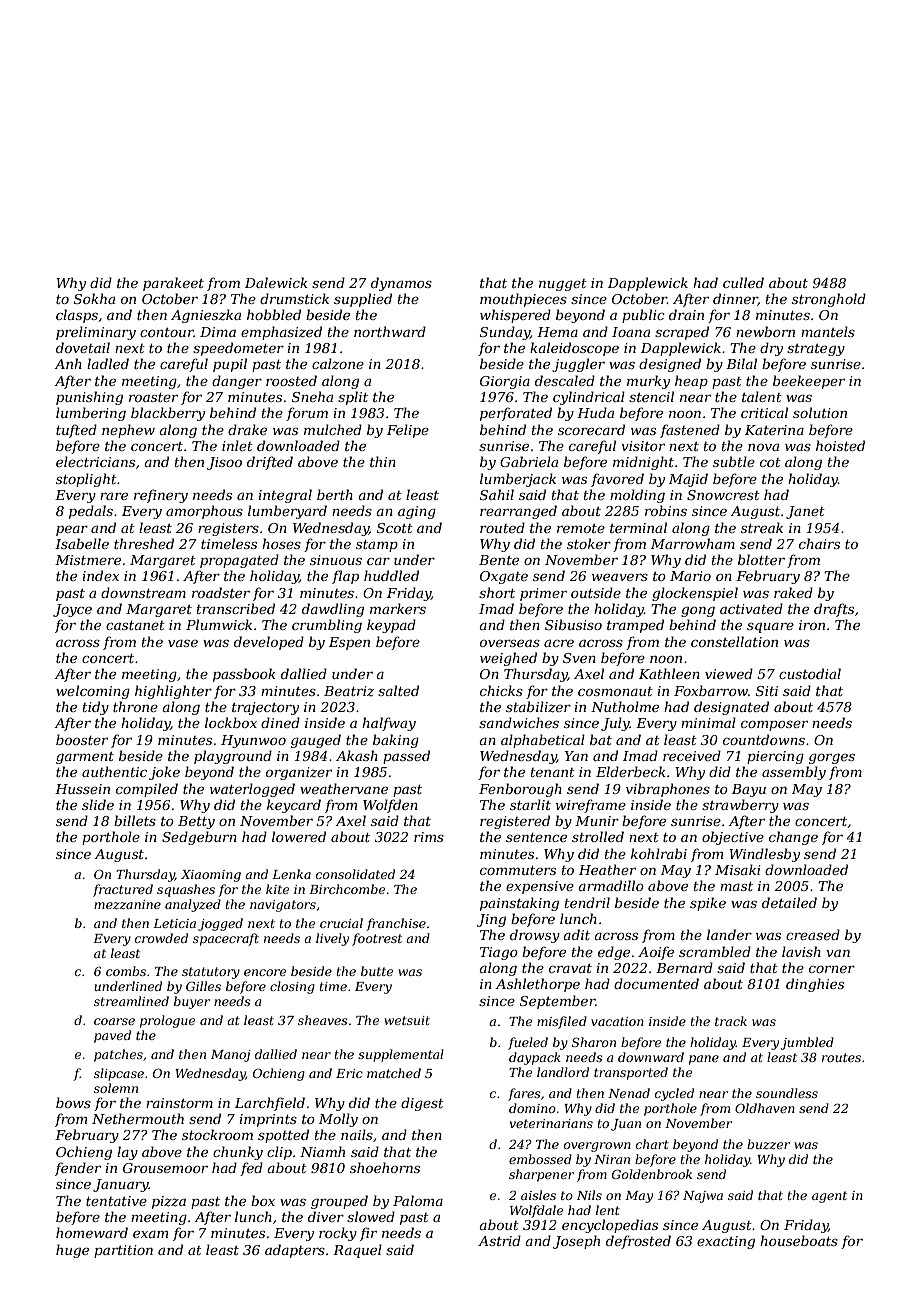 The width and height of the document is (924, 1308). I want to click on culled, so click(743, 282).
